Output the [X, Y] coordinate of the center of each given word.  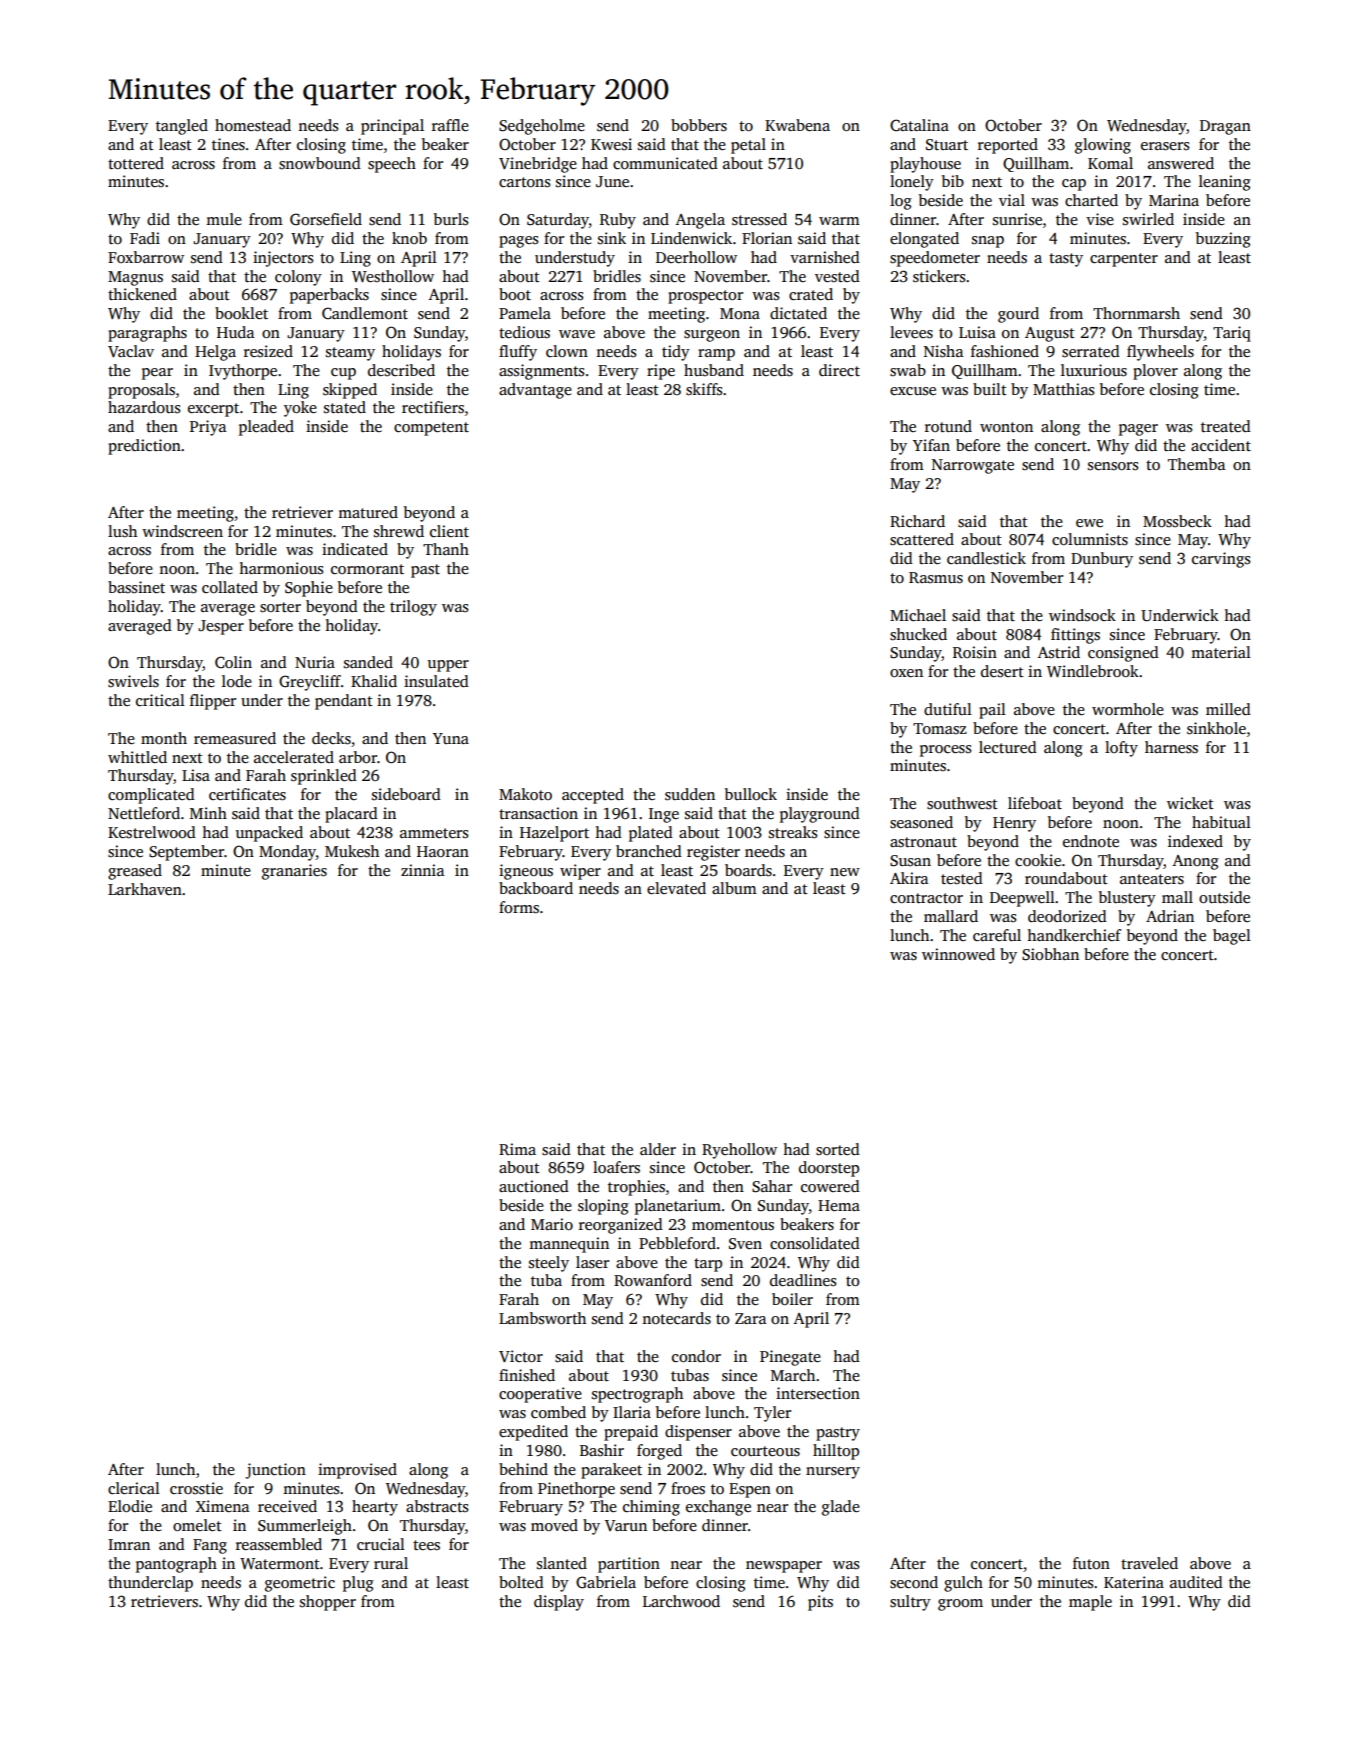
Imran [129, 1544]
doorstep [829, 1169]
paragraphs [147, 334]
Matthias [1063, 389]
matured [368, 512]
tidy [676, 353]
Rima [517, 1149]
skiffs [704, 389]
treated [1226, 426]
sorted [838, 1149]
